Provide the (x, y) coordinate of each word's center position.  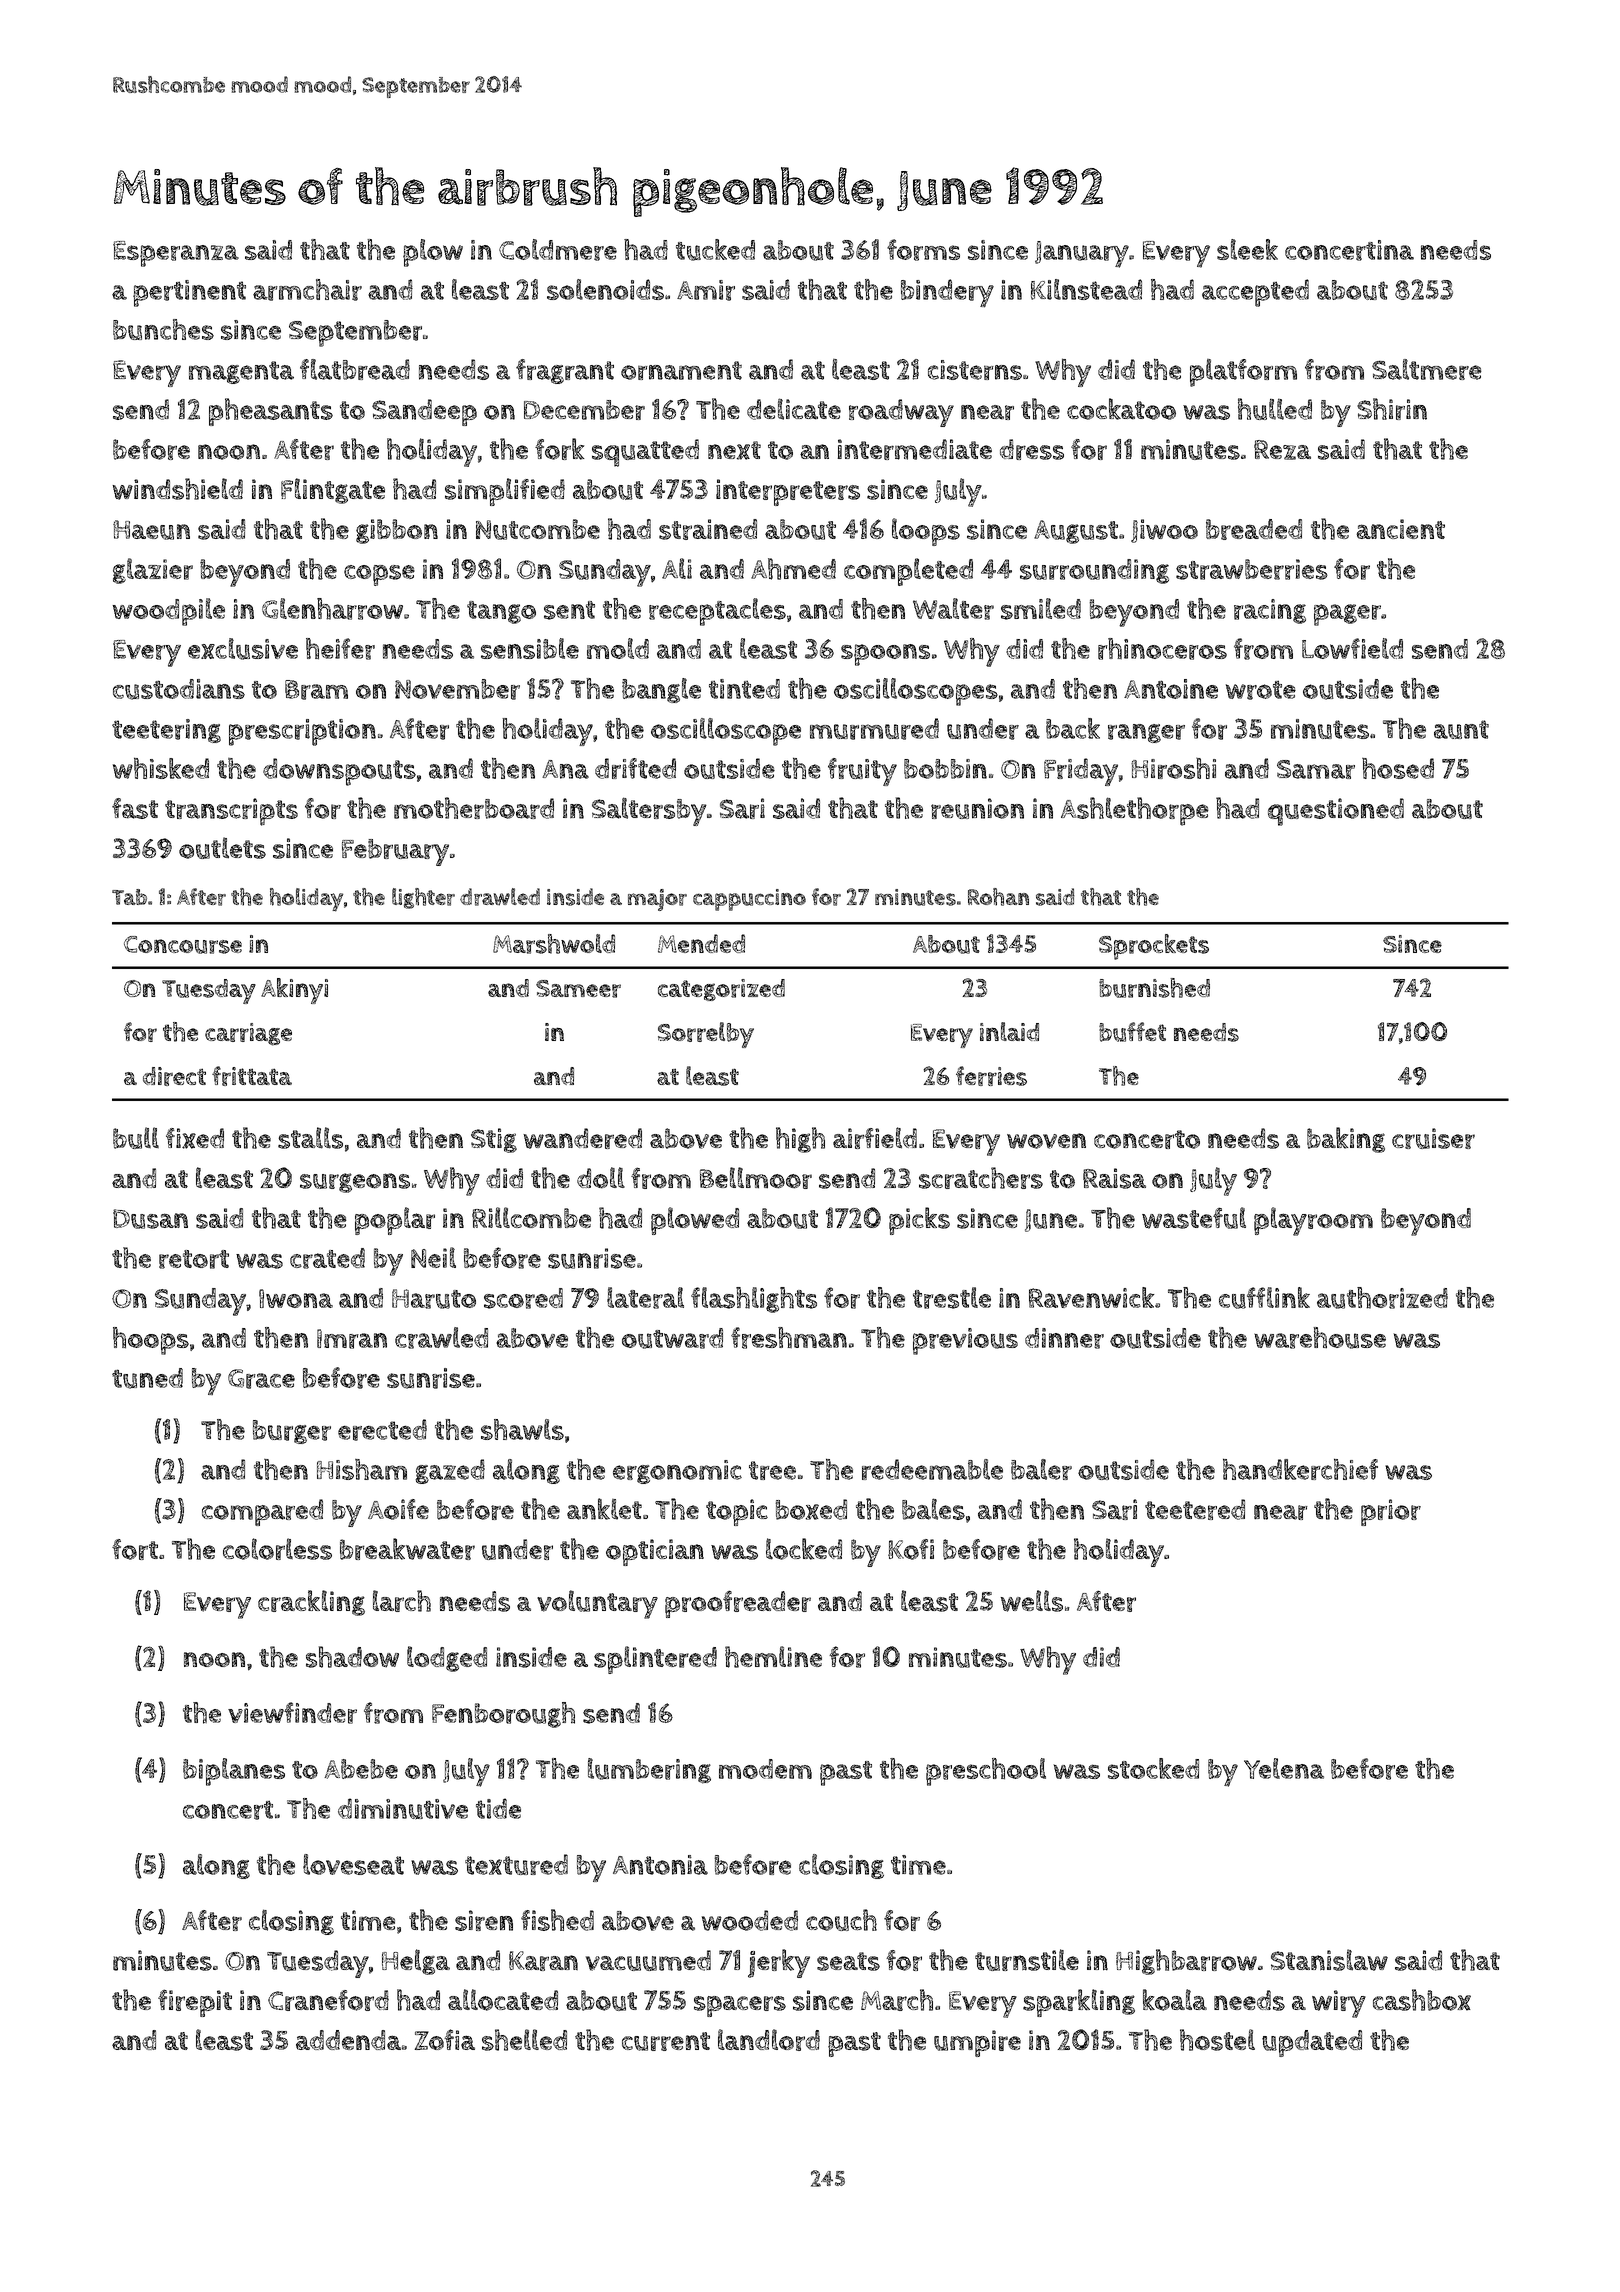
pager (1347, 615)
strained (708, 529)
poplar (395, 1221)
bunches (163, 329)
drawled (500, 897)
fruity (862, 772)
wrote (1261, 690)
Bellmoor (756, 1178)
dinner (1064, 1338)
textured (516, 1864)
